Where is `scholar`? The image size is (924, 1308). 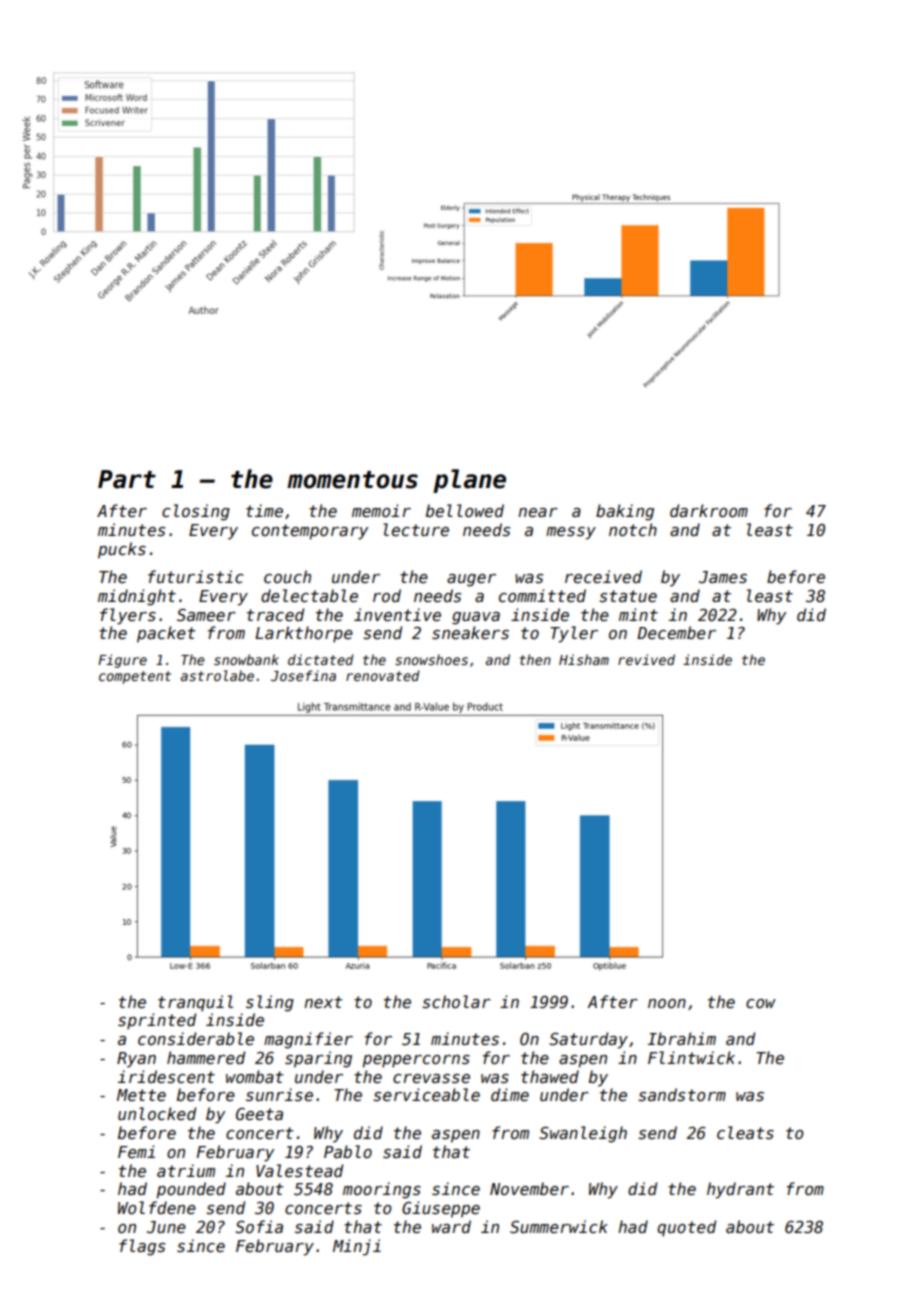 scholar is located at coordinates (456, 1002).
